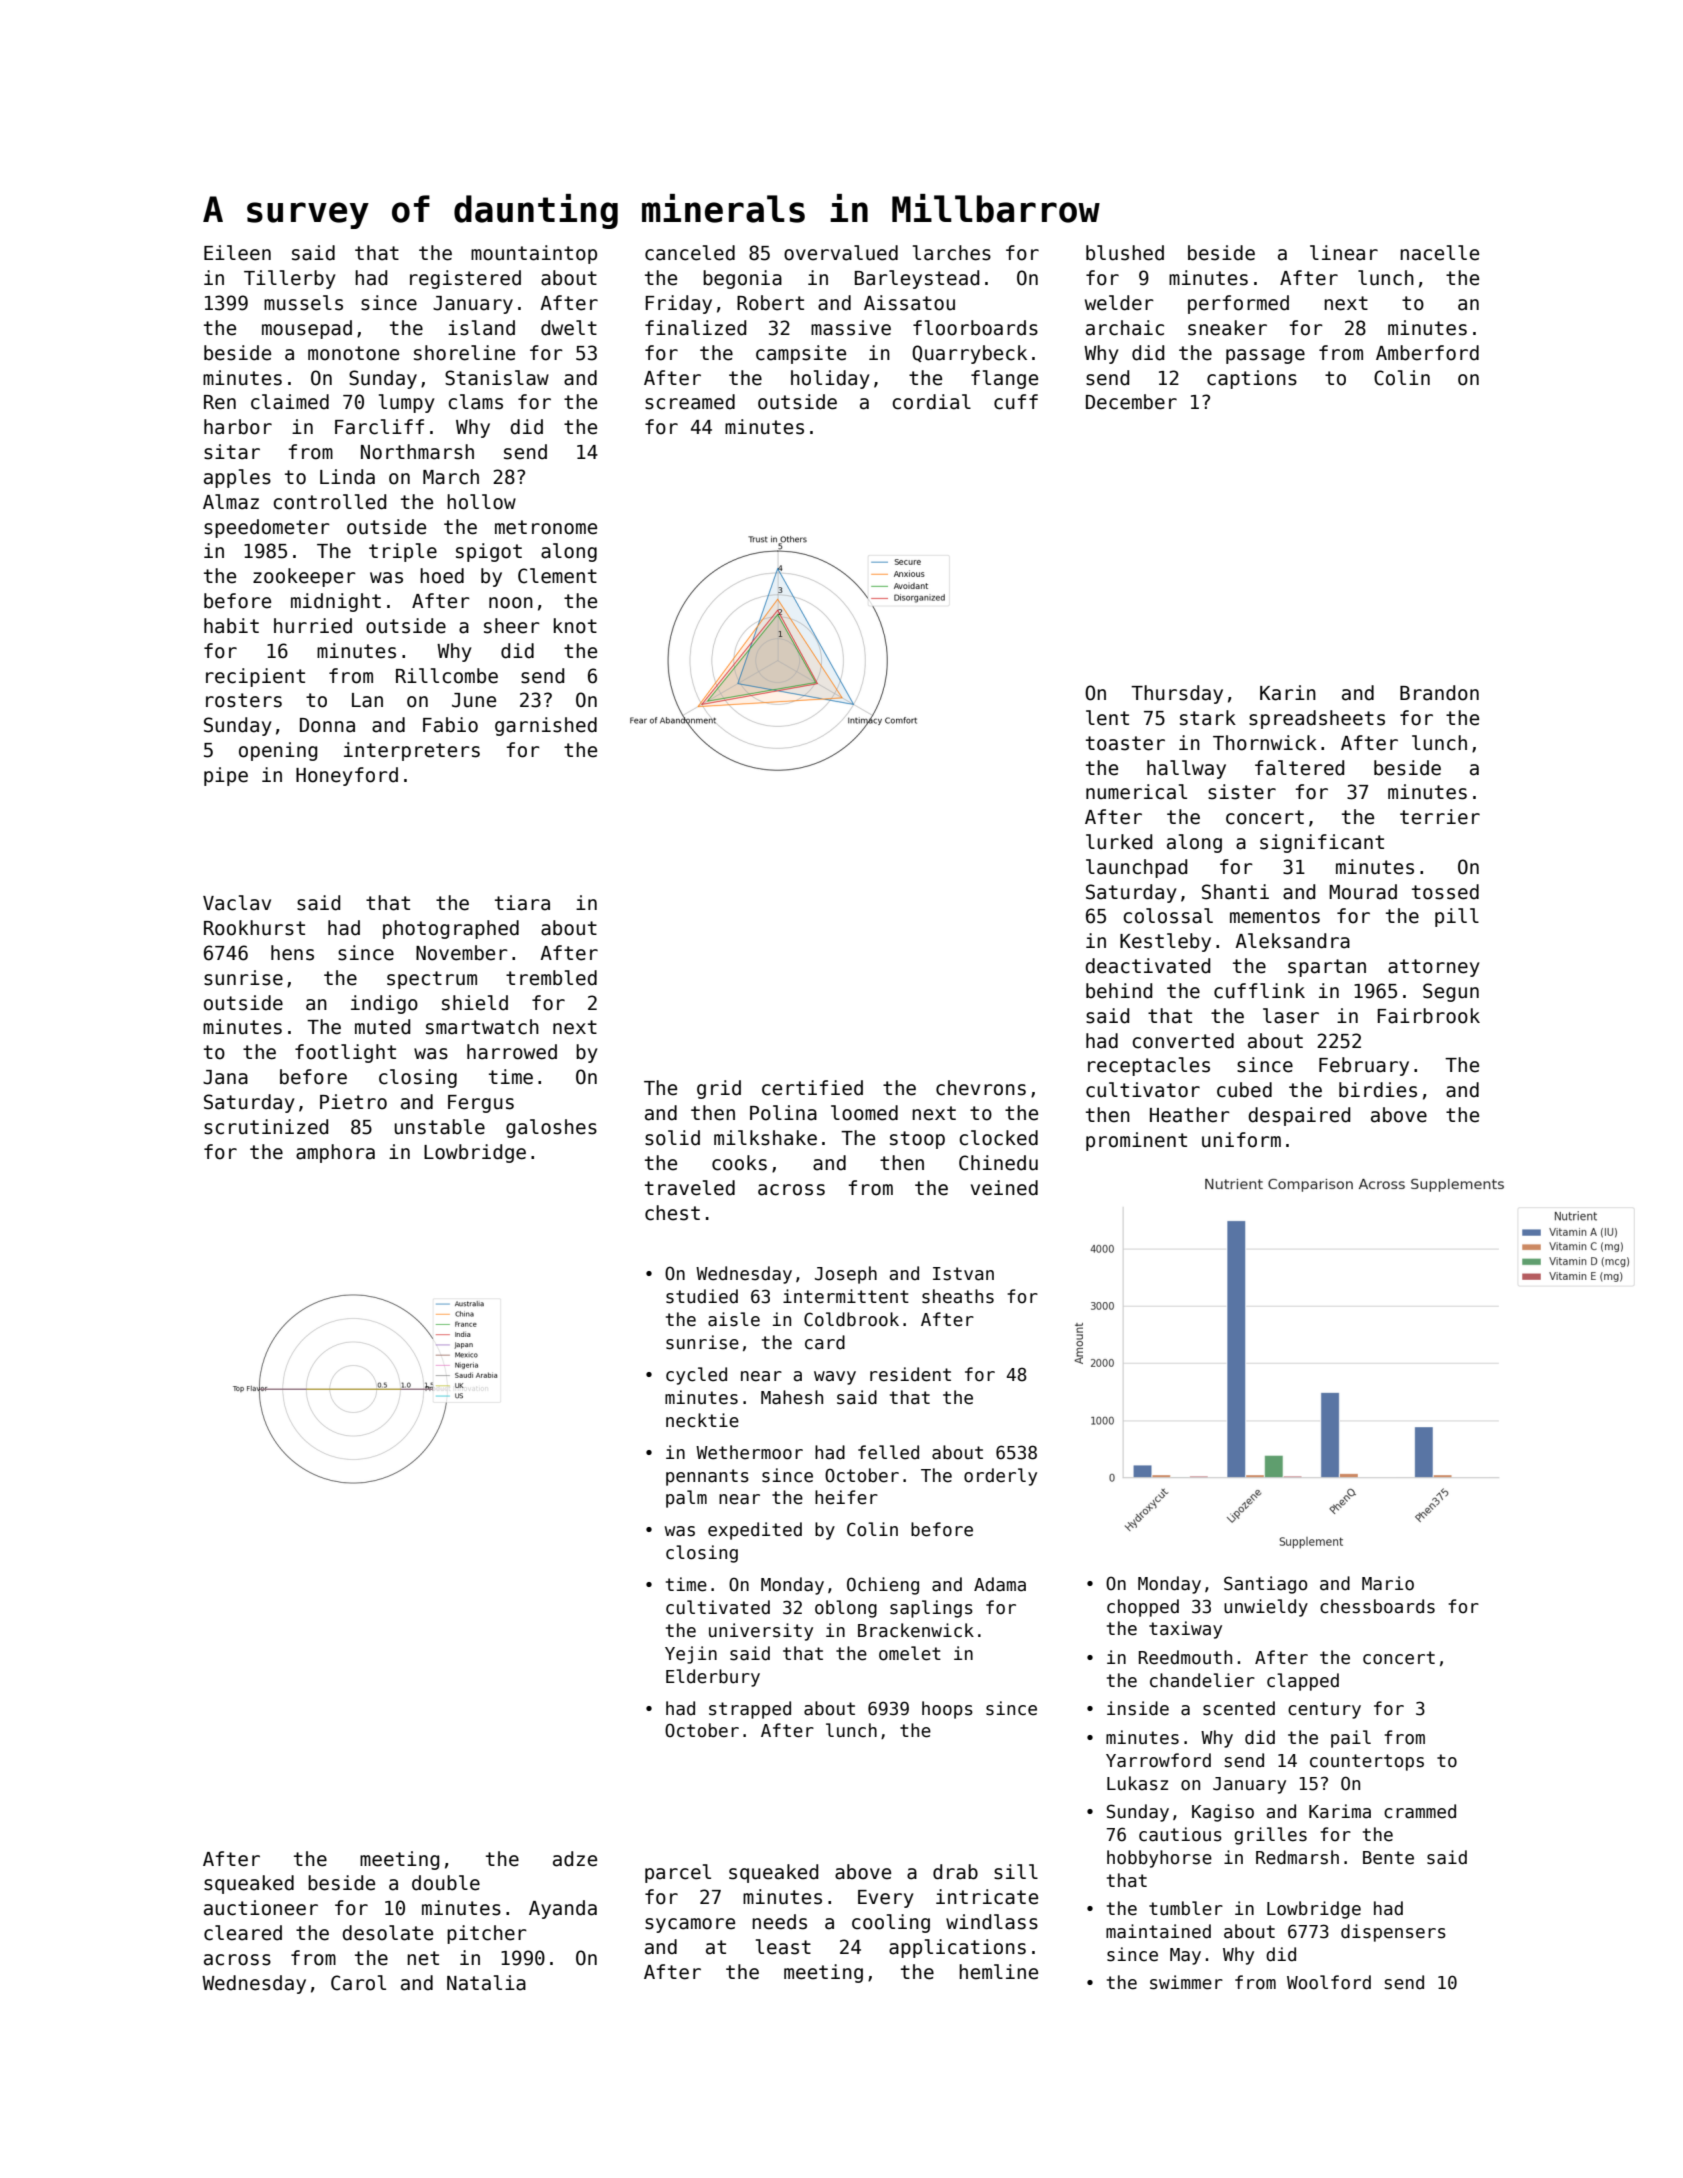  I want to click on Carol, so click(358, 1983).
